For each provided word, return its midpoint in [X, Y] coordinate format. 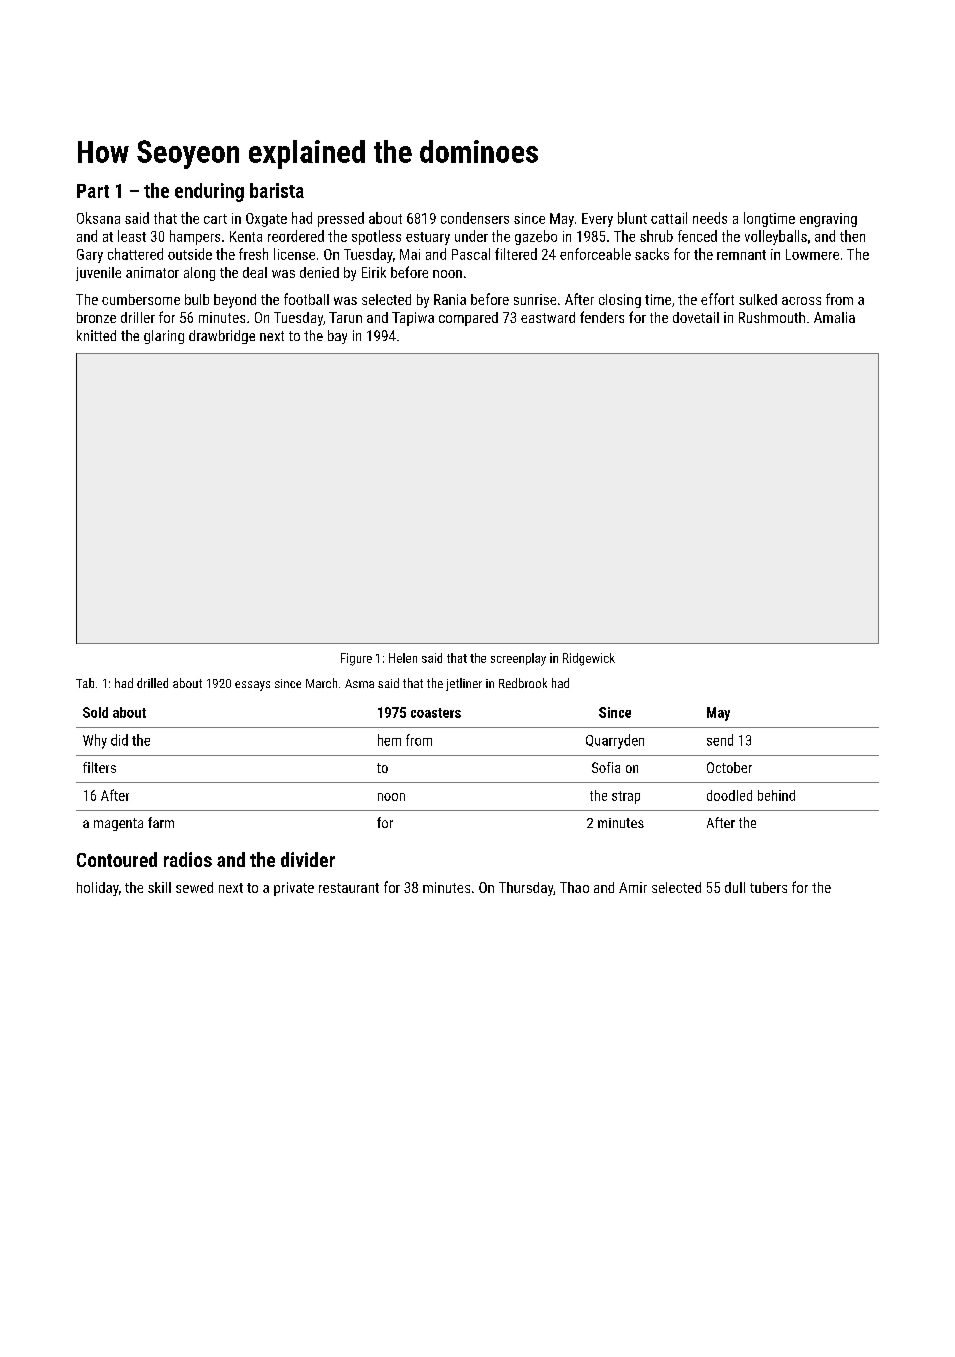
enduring [209, 192]
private [294, 889]
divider [308, 859]
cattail [669, 218]
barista [277, 190]
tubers [768, 887]
